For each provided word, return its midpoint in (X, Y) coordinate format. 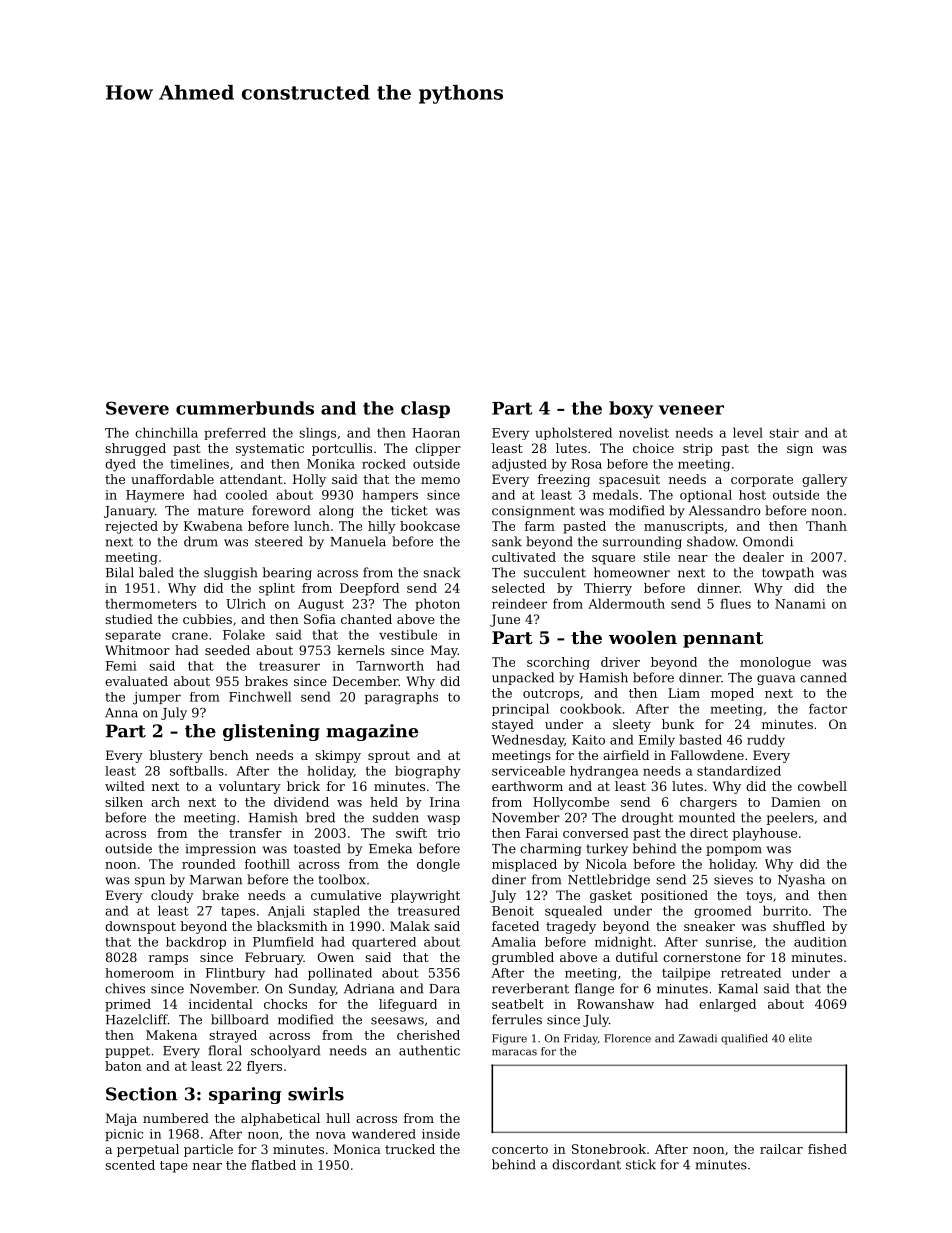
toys (759, 897)
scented (130, 1165)
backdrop (196, 943)
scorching (558, 663)
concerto (520, 1149)
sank (507, 541)
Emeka (390, 848)
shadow (711, 541)
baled (156, 572)
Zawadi (698, 1038)
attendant (251, 479)
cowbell (822, 786)
